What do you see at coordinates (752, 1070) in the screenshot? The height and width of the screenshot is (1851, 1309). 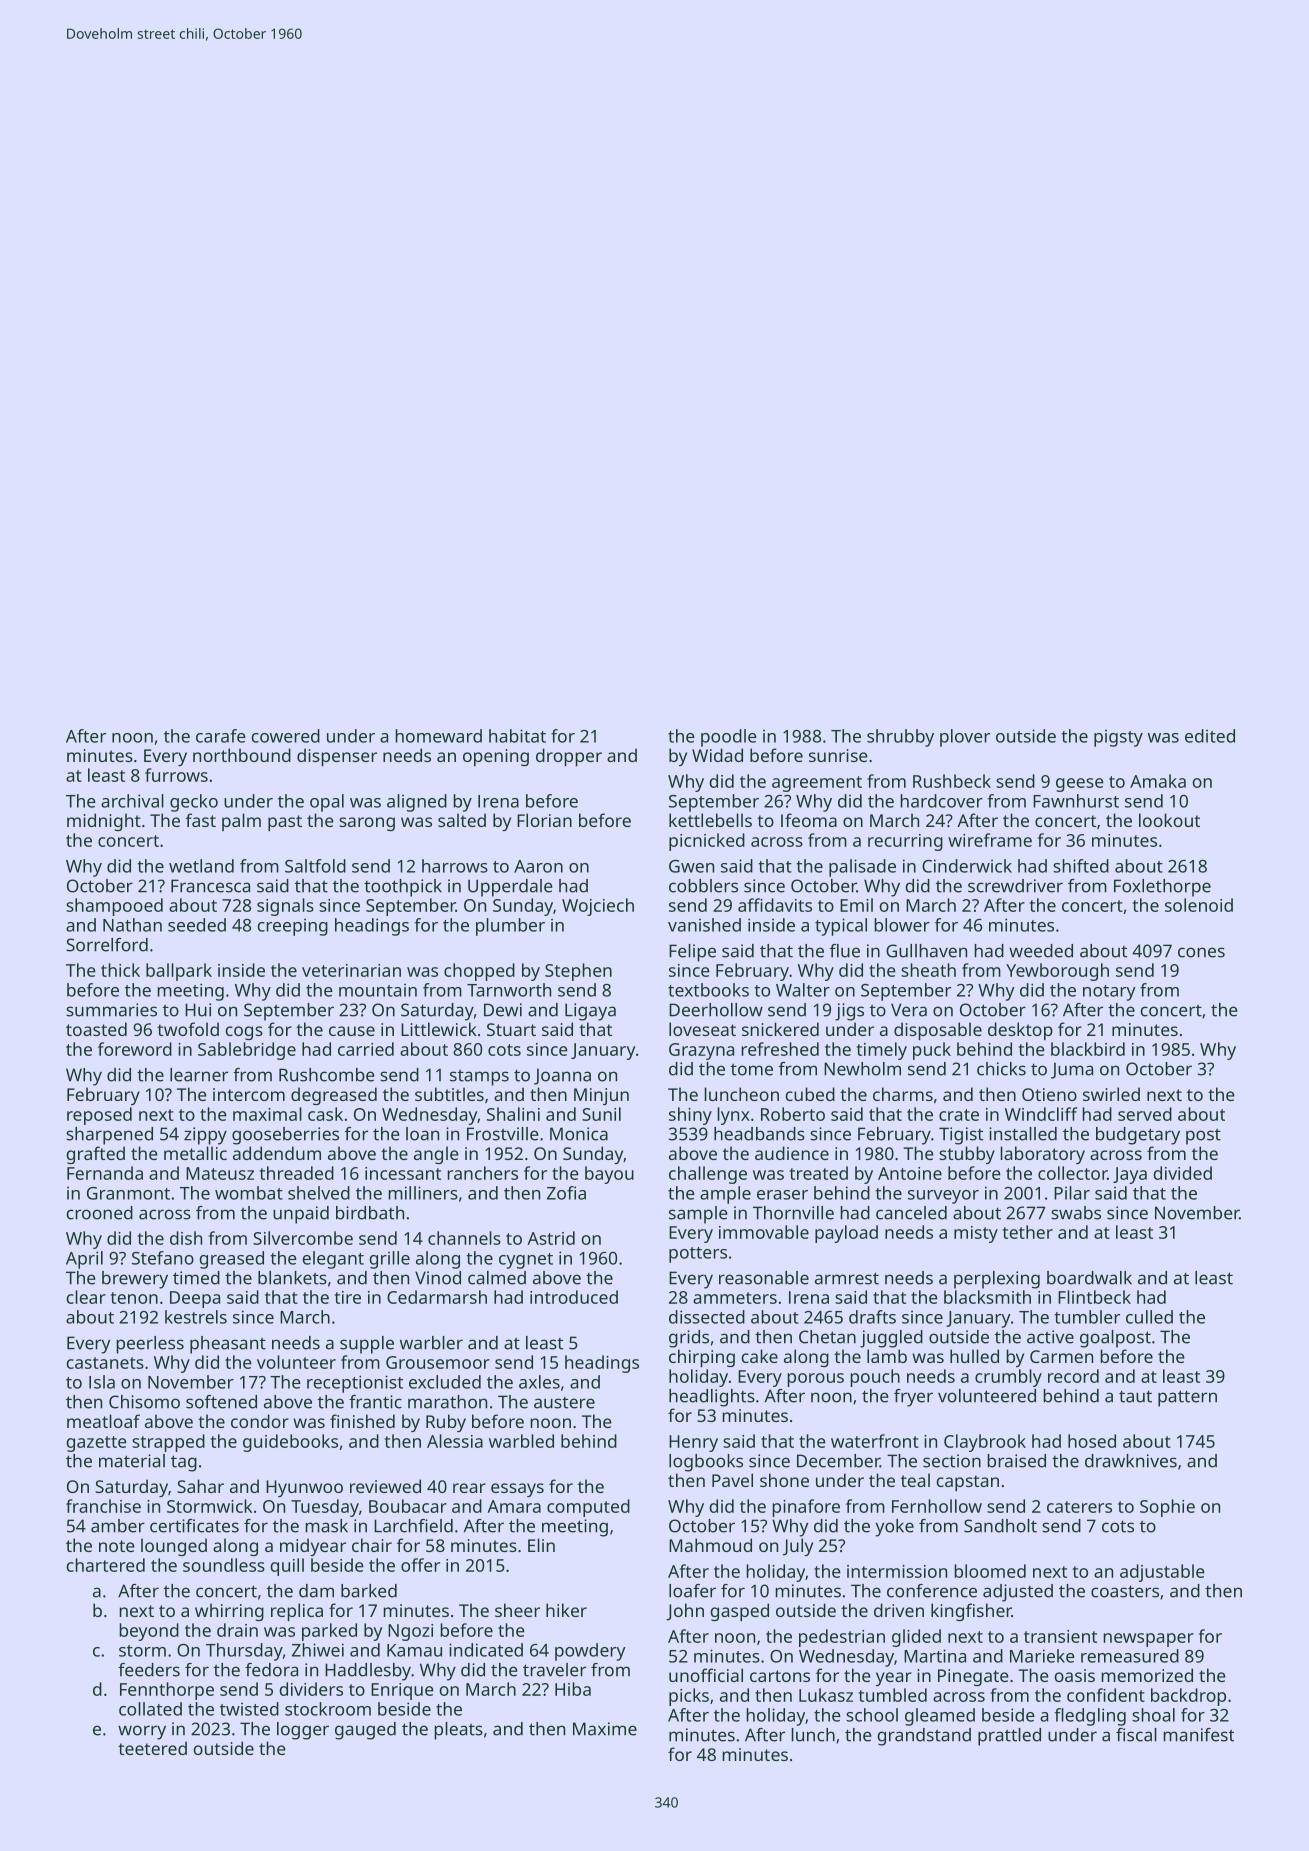 I see `tome` at bounding box center [752, 1070].
